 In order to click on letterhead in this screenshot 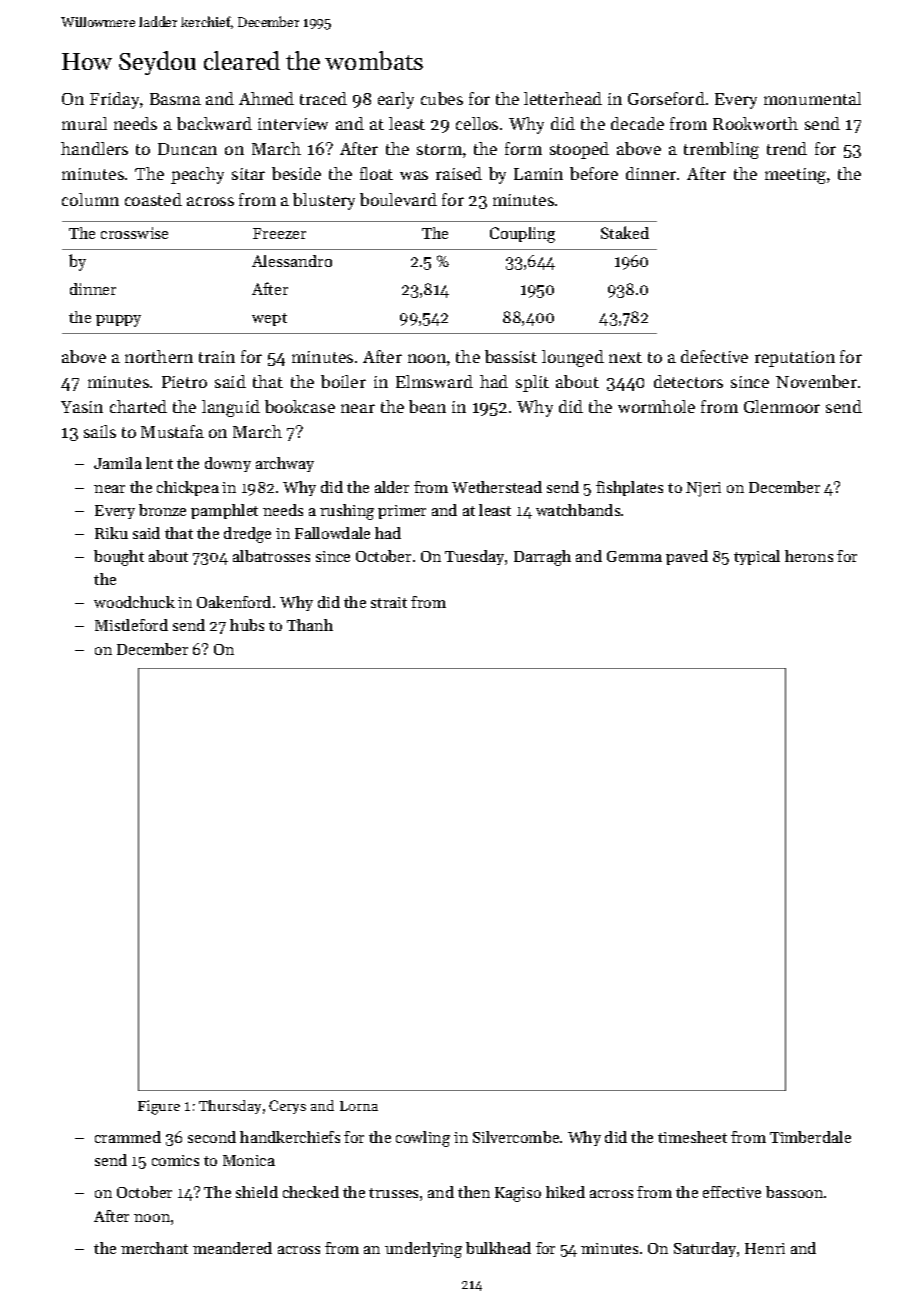, I will do `click(563, 98)`.
